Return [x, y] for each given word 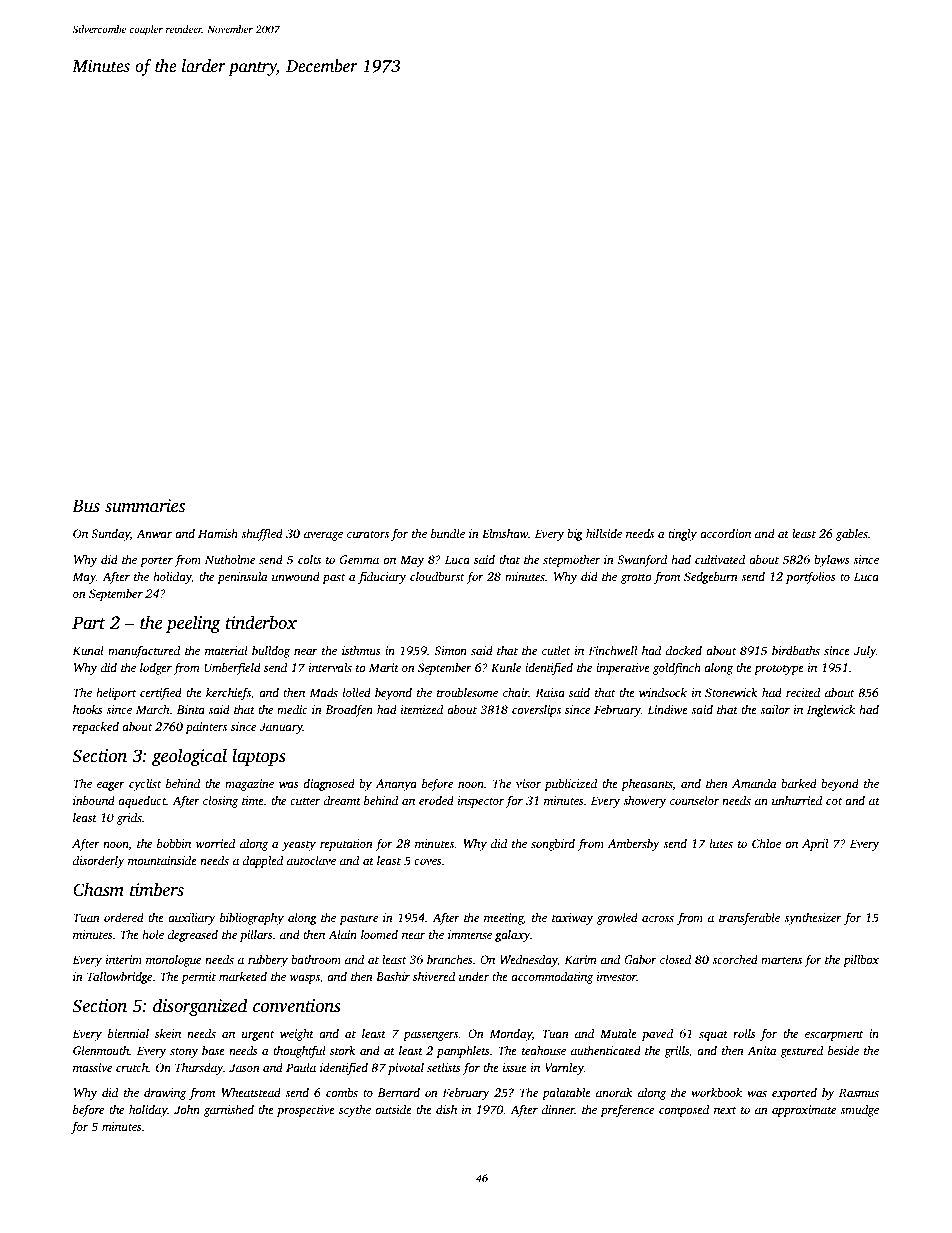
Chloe [766, 843]
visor [528, 783]
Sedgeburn [711, 578]
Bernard [399, 1092]
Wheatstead [251, 1092]
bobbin [174, 843]
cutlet [556, 650]
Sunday [110, 535]
